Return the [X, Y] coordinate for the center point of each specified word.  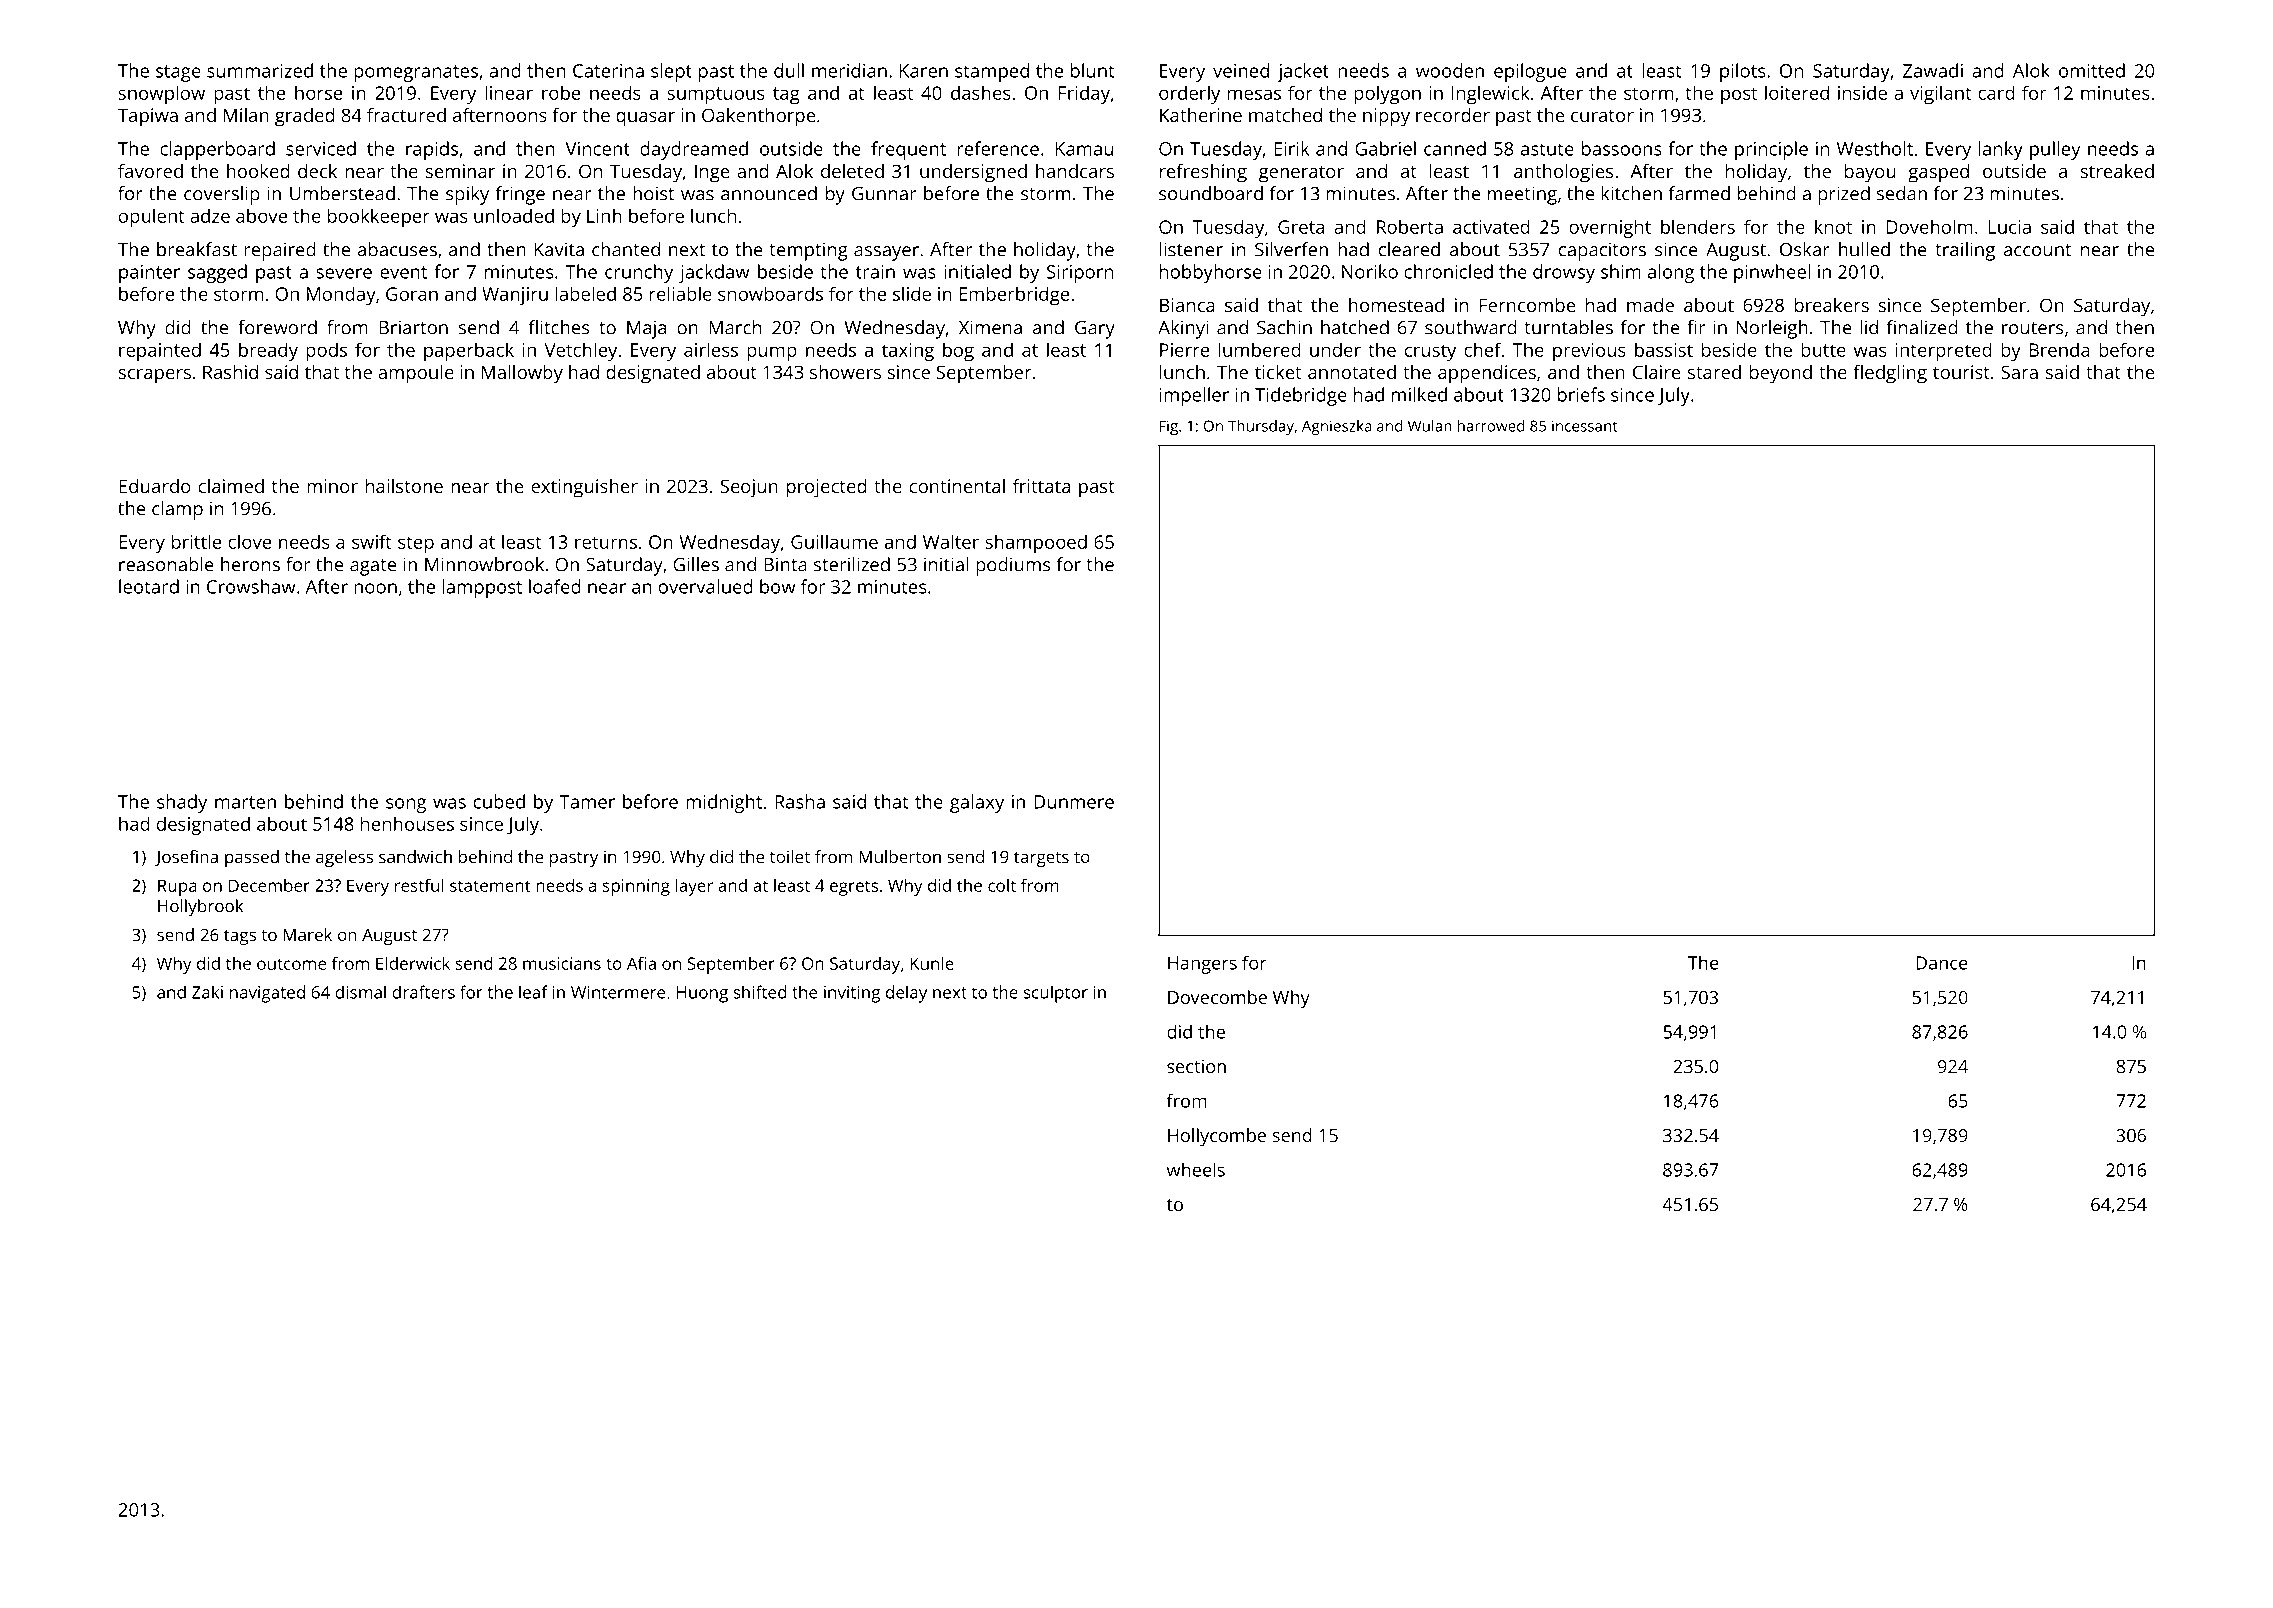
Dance [1942, 963]
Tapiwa [148, 117]
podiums [1013, 566]
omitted [2092, 70]
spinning [636, 887]
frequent [908, 150]
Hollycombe [1217, 1137]
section [1196, 1066]
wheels [1196, 1169]
